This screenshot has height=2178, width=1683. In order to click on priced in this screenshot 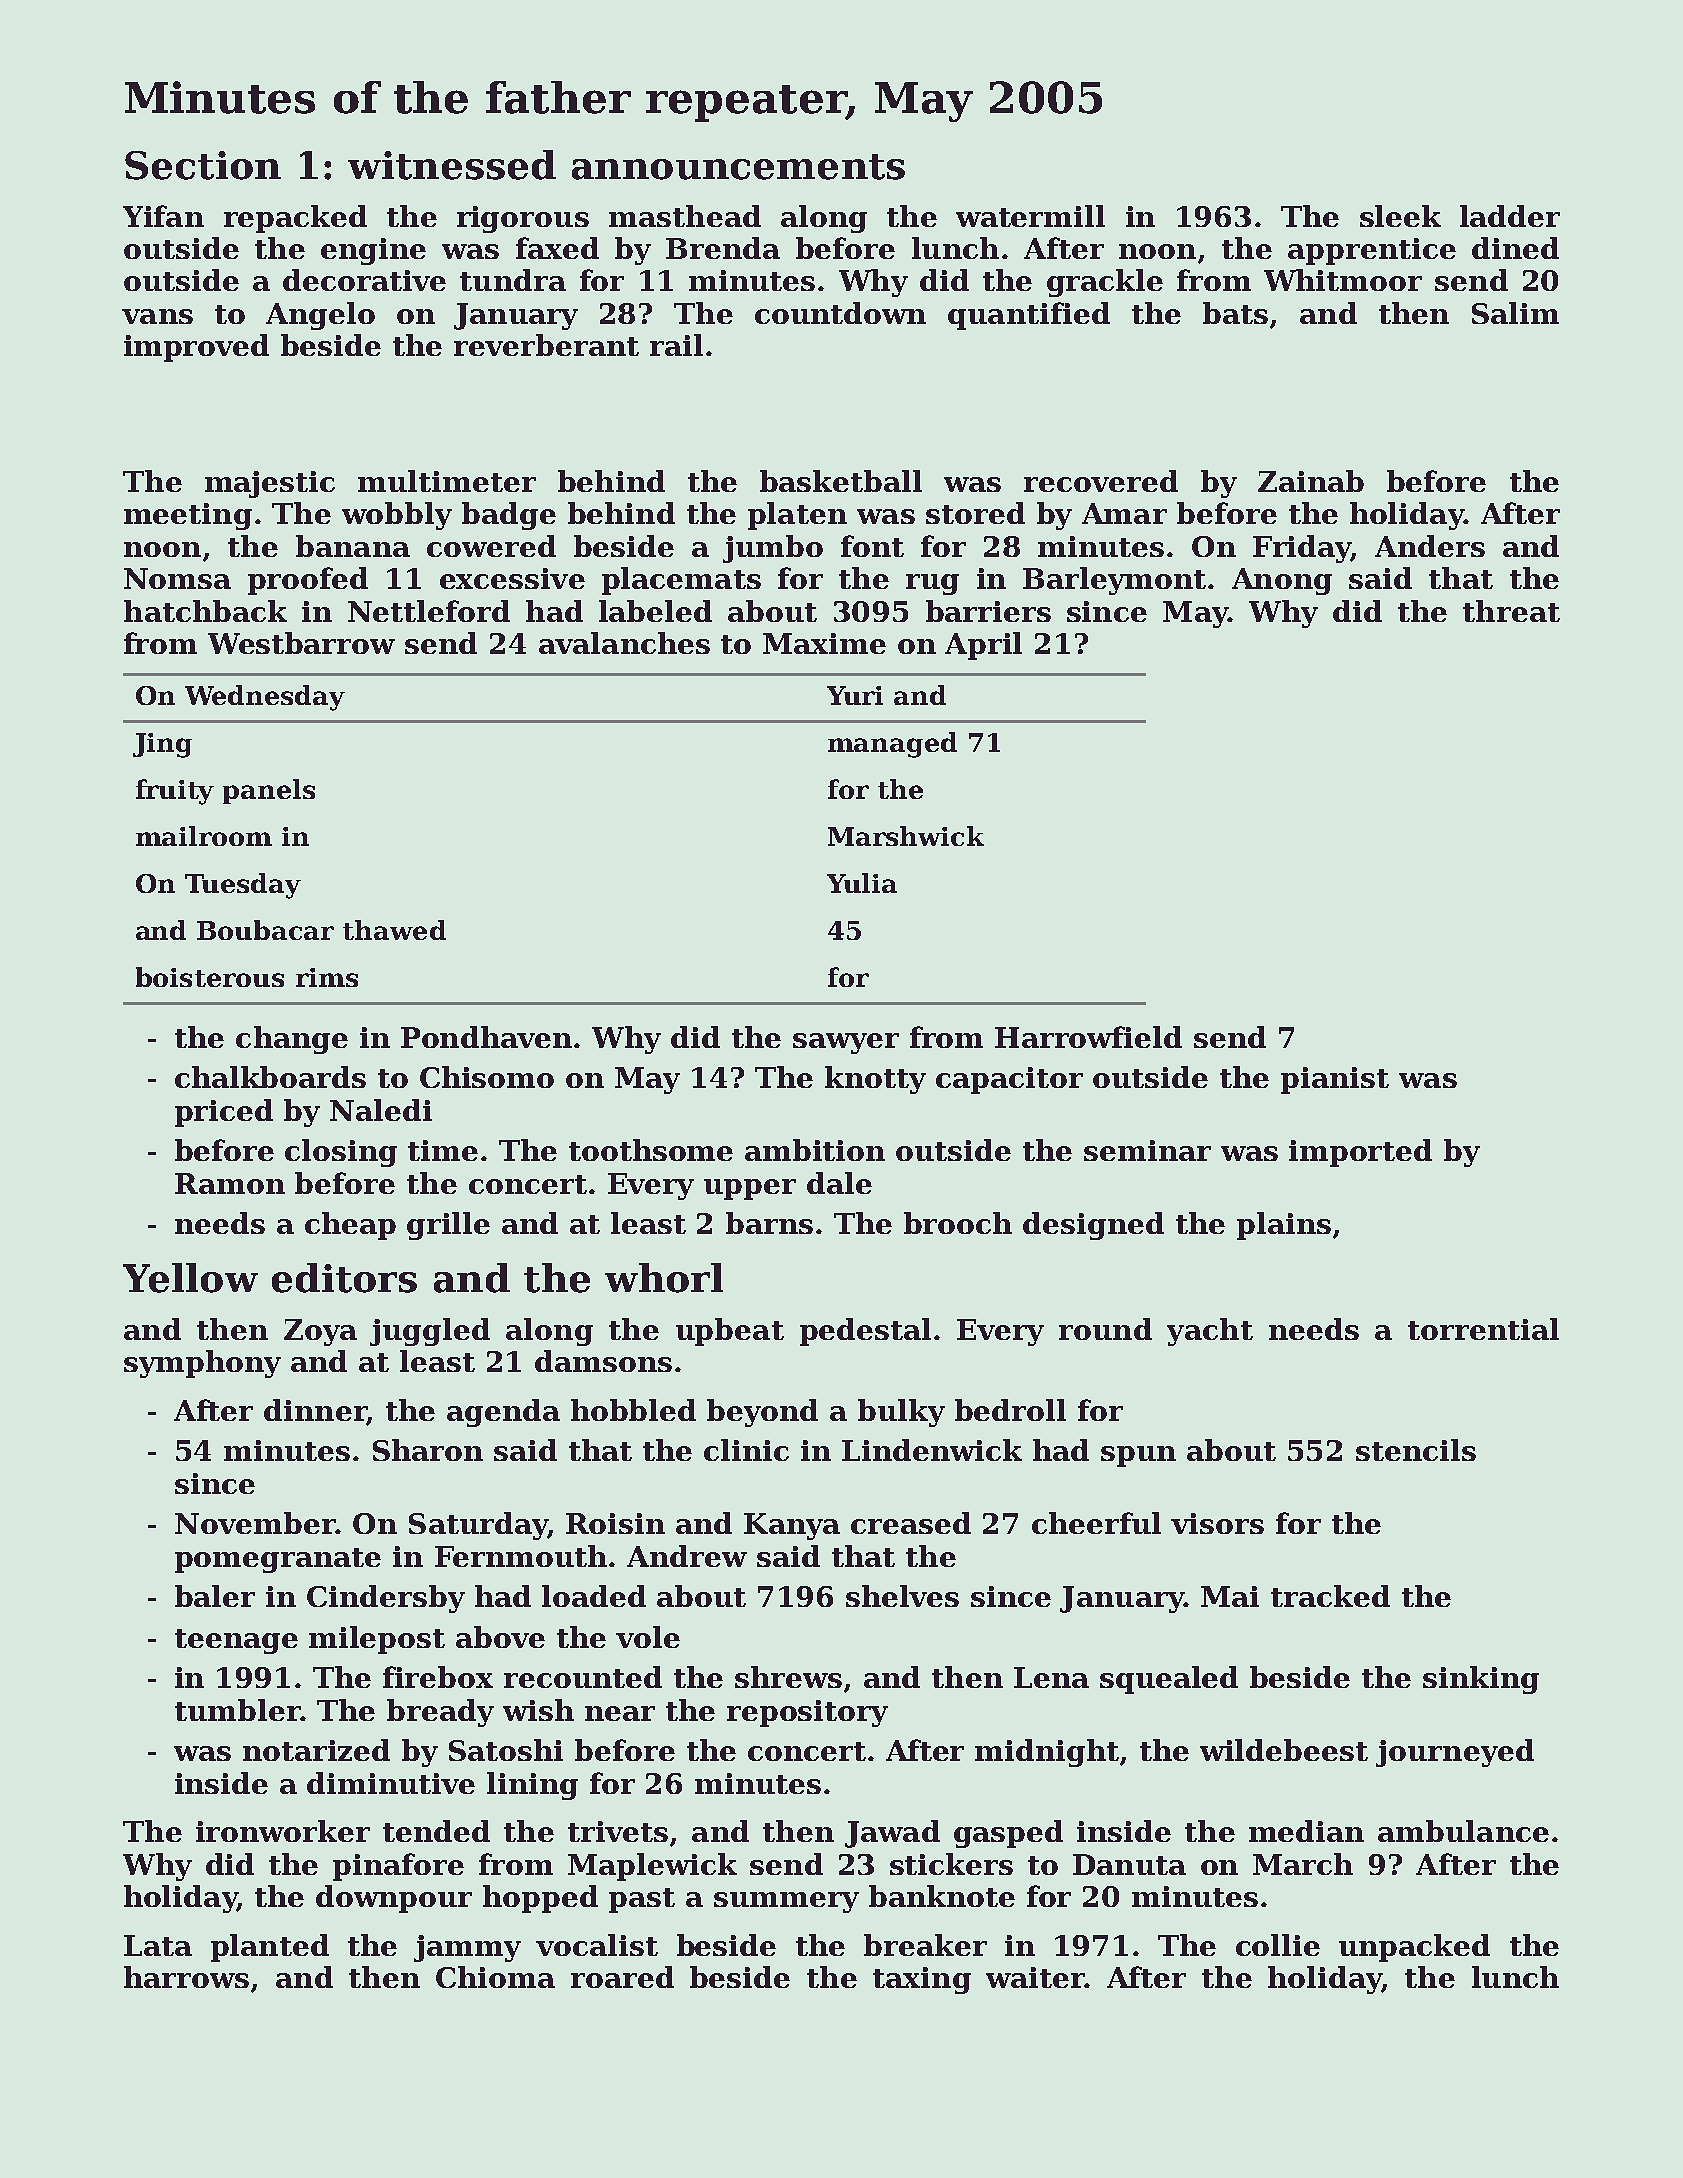, I will do `click(224, 1113)`.
